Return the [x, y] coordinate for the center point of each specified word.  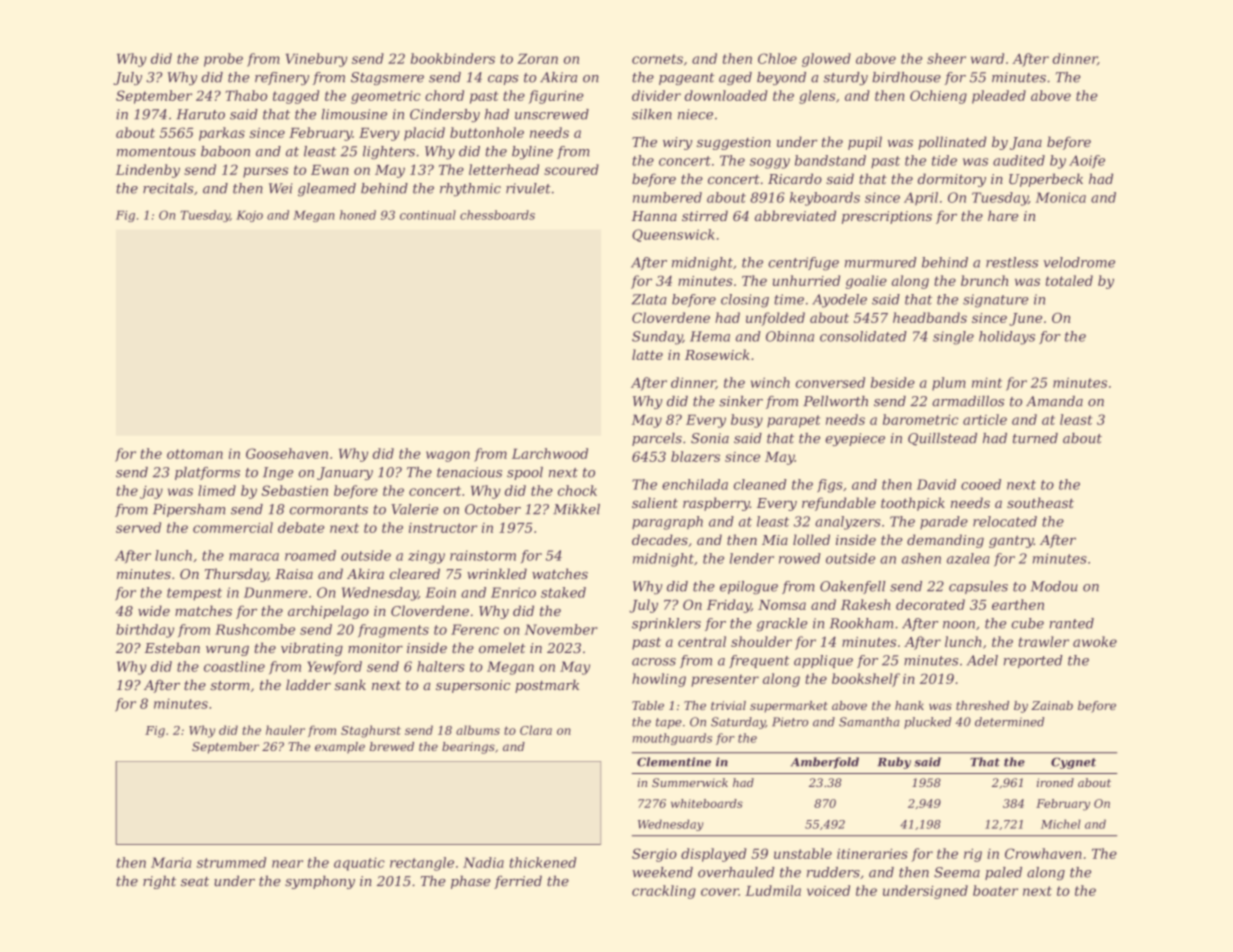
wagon [448, 456]
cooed [981, 484]
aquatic [359, 864]
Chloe [777, 58]
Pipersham [189, 510]
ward [987, 58]
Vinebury [317, 60]
